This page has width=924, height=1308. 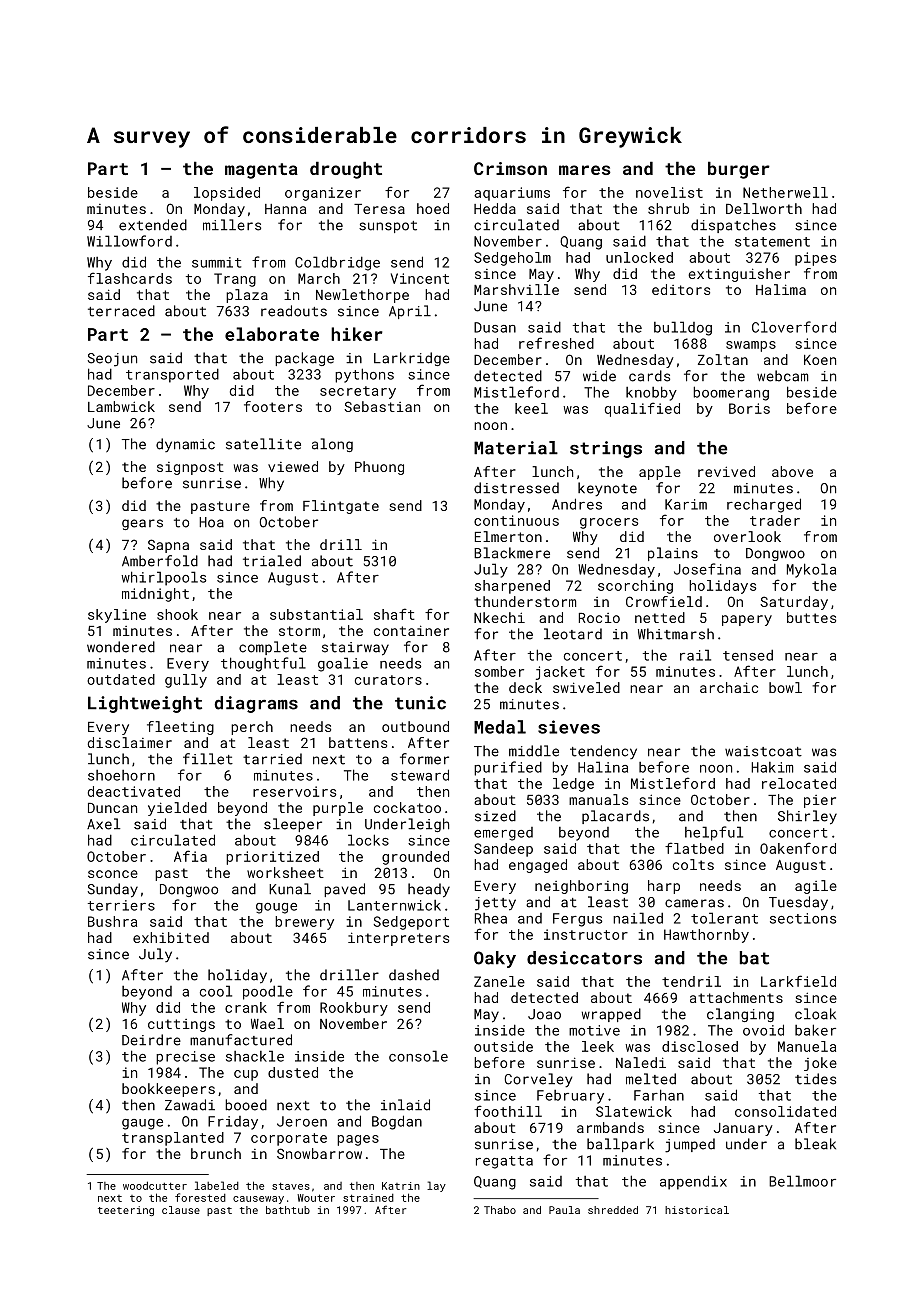 What do you see at coordinates (190, 856) in the page?
I see `Afia` at bounding box center [190, 856].
